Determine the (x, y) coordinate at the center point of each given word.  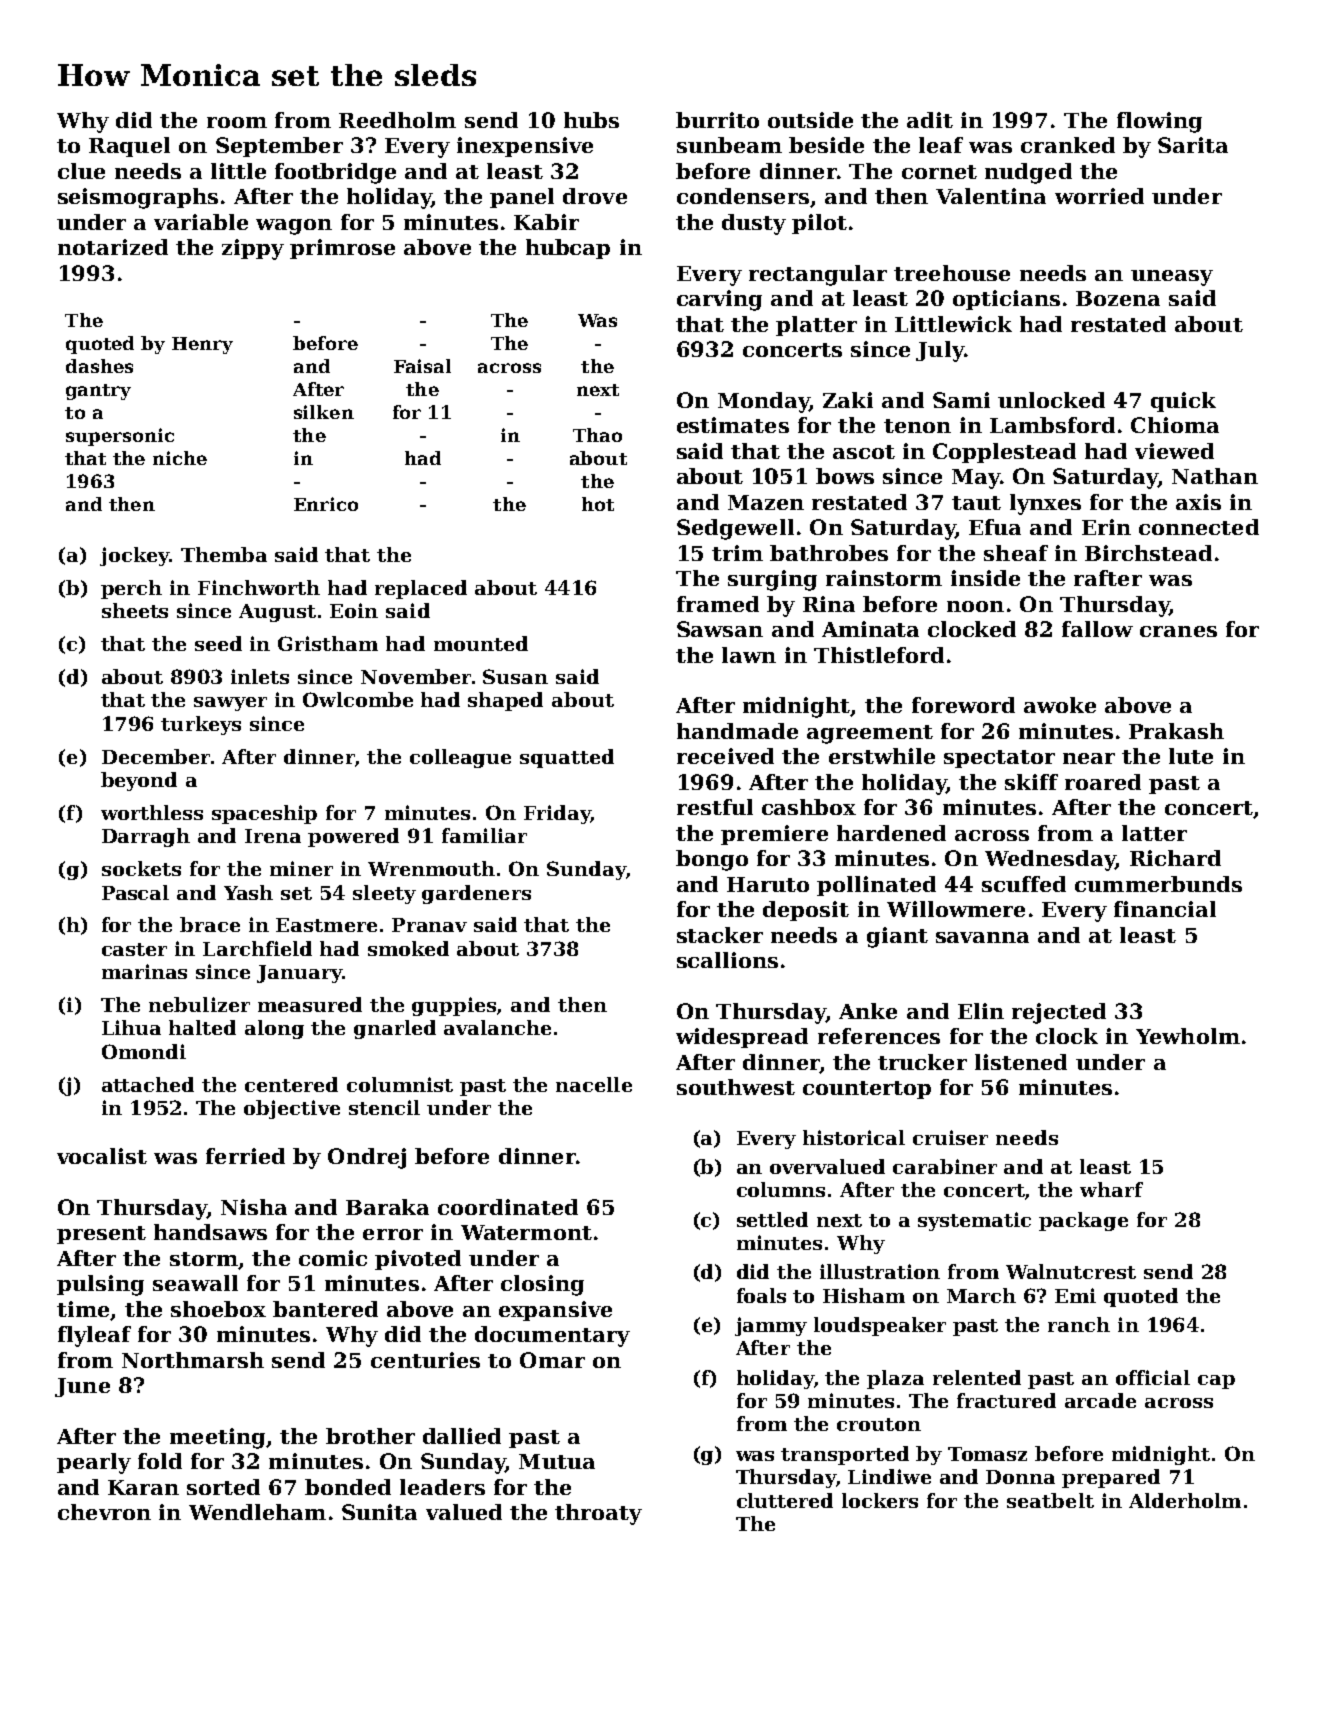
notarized (113, 247)
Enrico (326, 504)
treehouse (952, 273)
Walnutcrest (1071, 1271)
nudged (1028, 173)
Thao (597, 435)
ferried (245, 1156)
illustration (880, 1271)
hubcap (568, 249)
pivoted (418, 1260)
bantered (325, 1309)
